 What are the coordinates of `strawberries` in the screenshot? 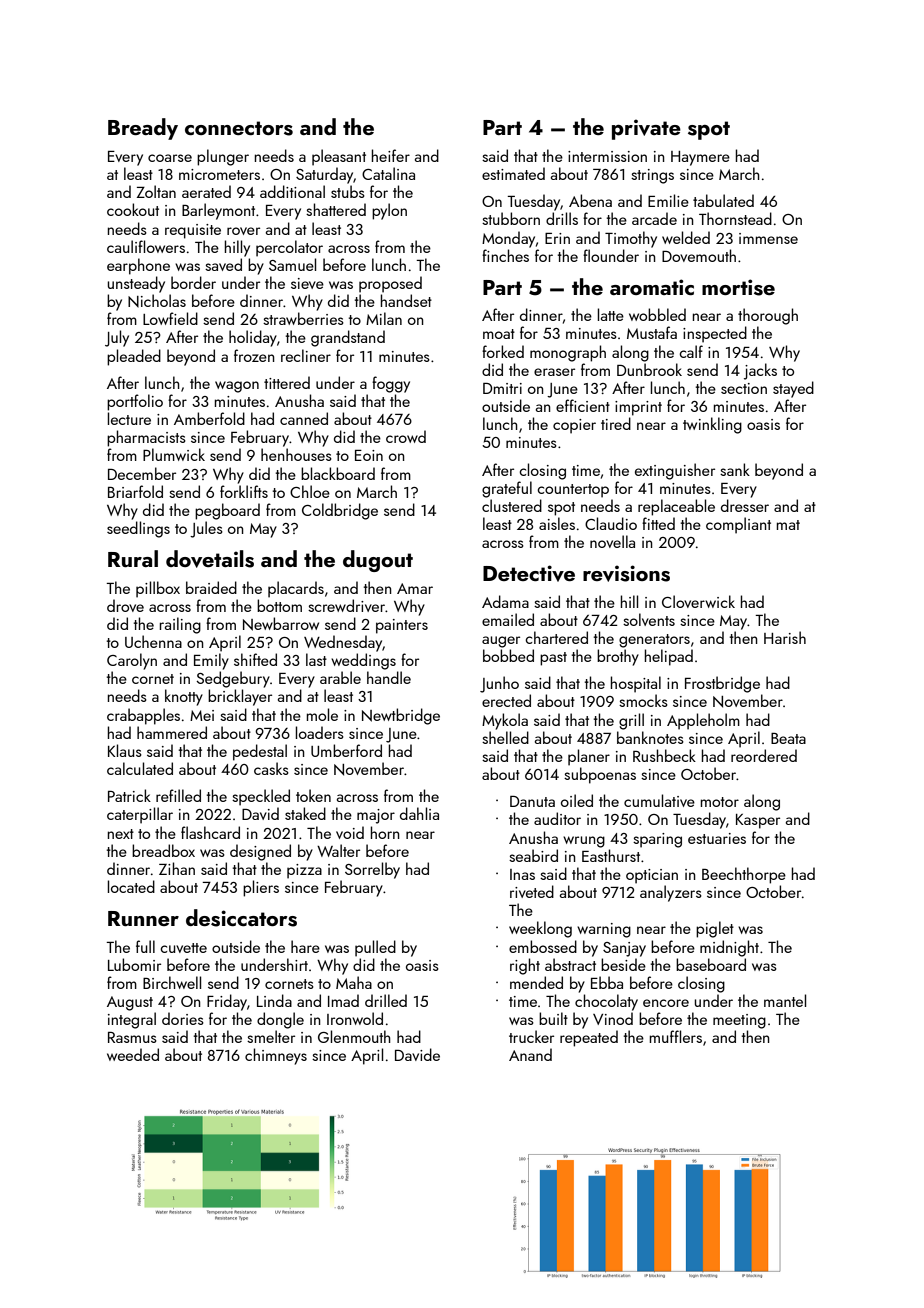 It's located at (303, 318).
